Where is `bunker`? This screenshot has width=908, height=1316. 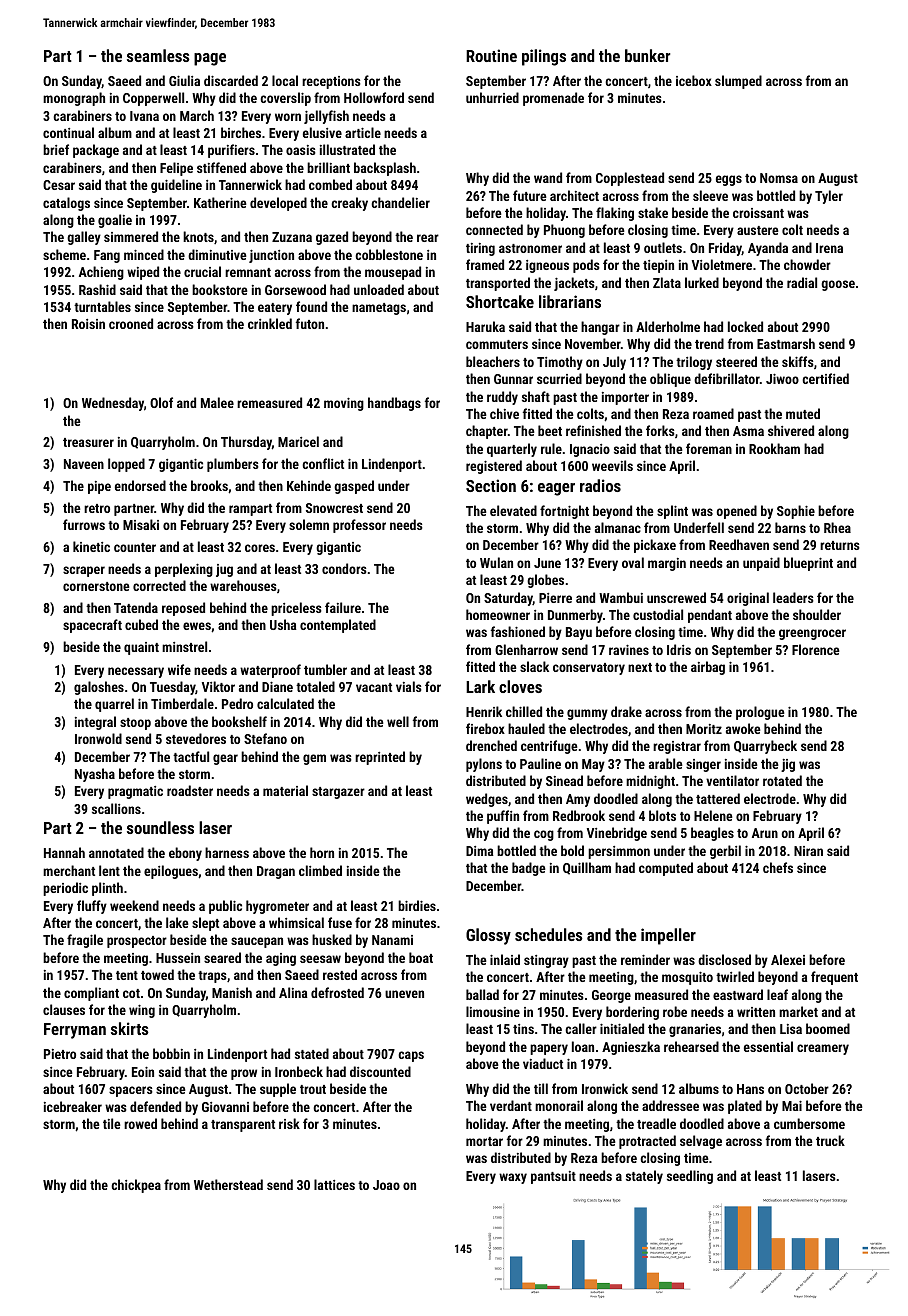
bunker is located at coordinates (647, 55).
